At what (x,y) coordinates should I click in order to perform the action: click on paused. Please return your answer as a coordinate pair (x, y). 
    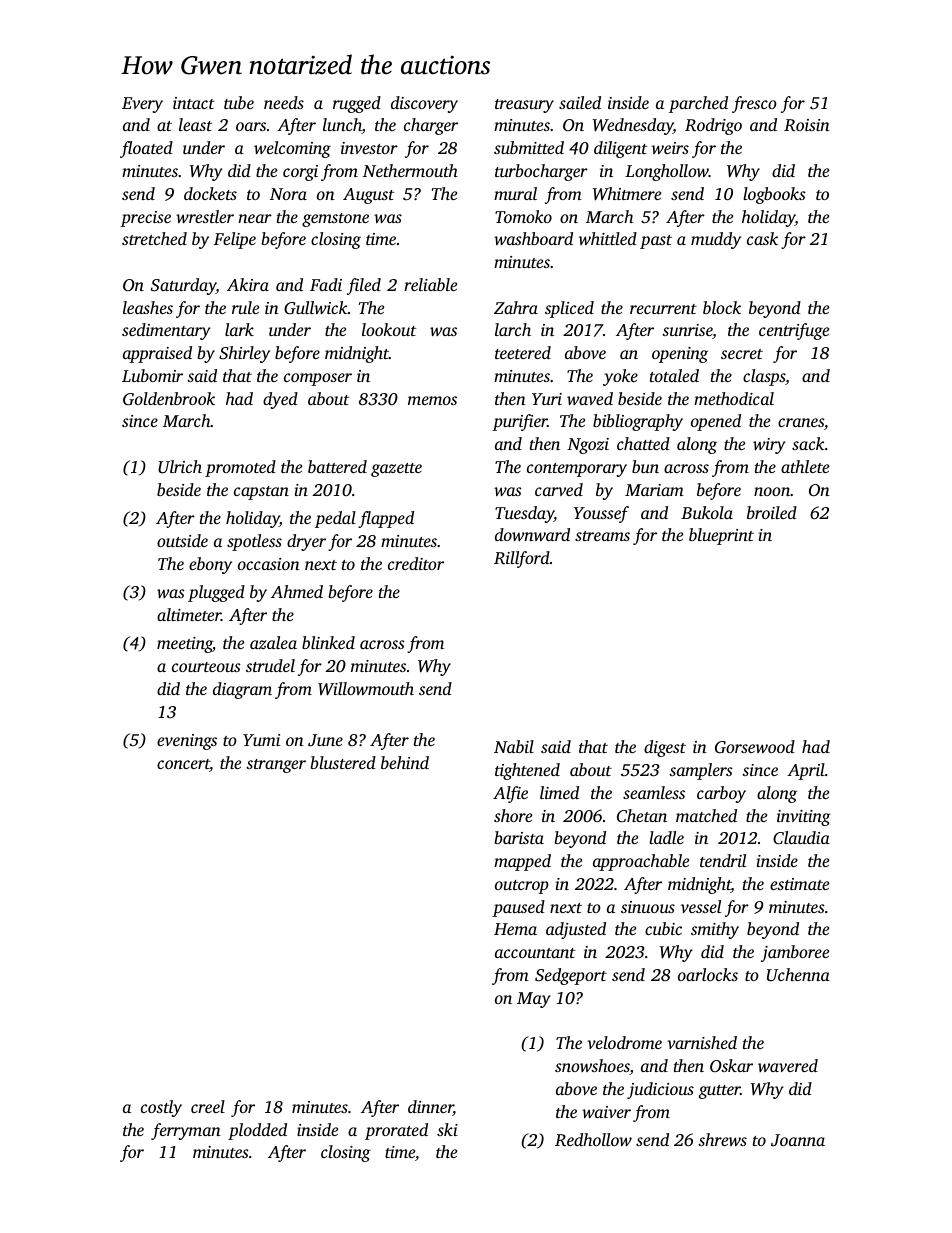
    Looking at the image, I should click on (518, 908).
